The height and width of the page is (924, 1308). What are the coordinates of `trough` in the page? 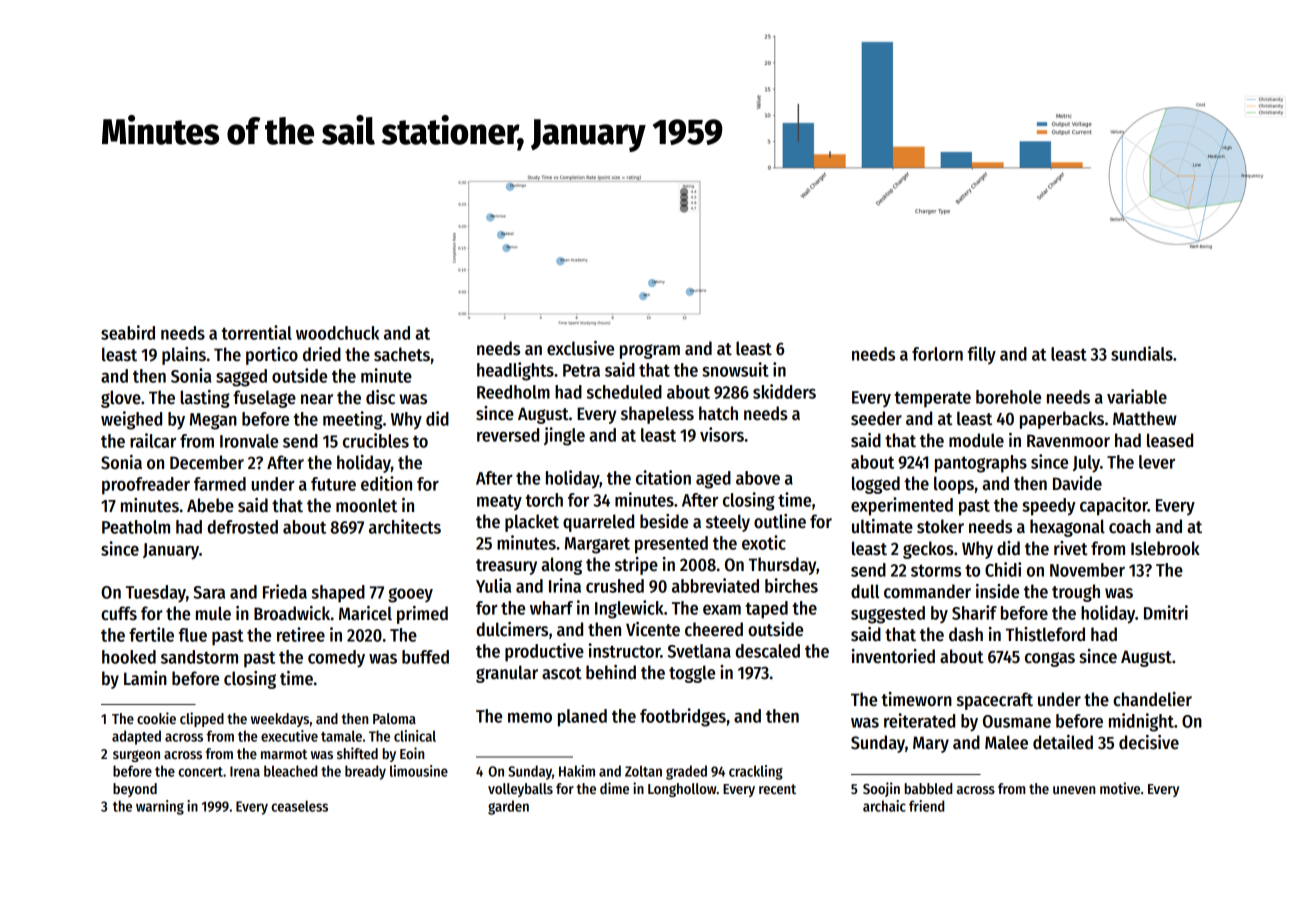 It's located at (1076, 593).
